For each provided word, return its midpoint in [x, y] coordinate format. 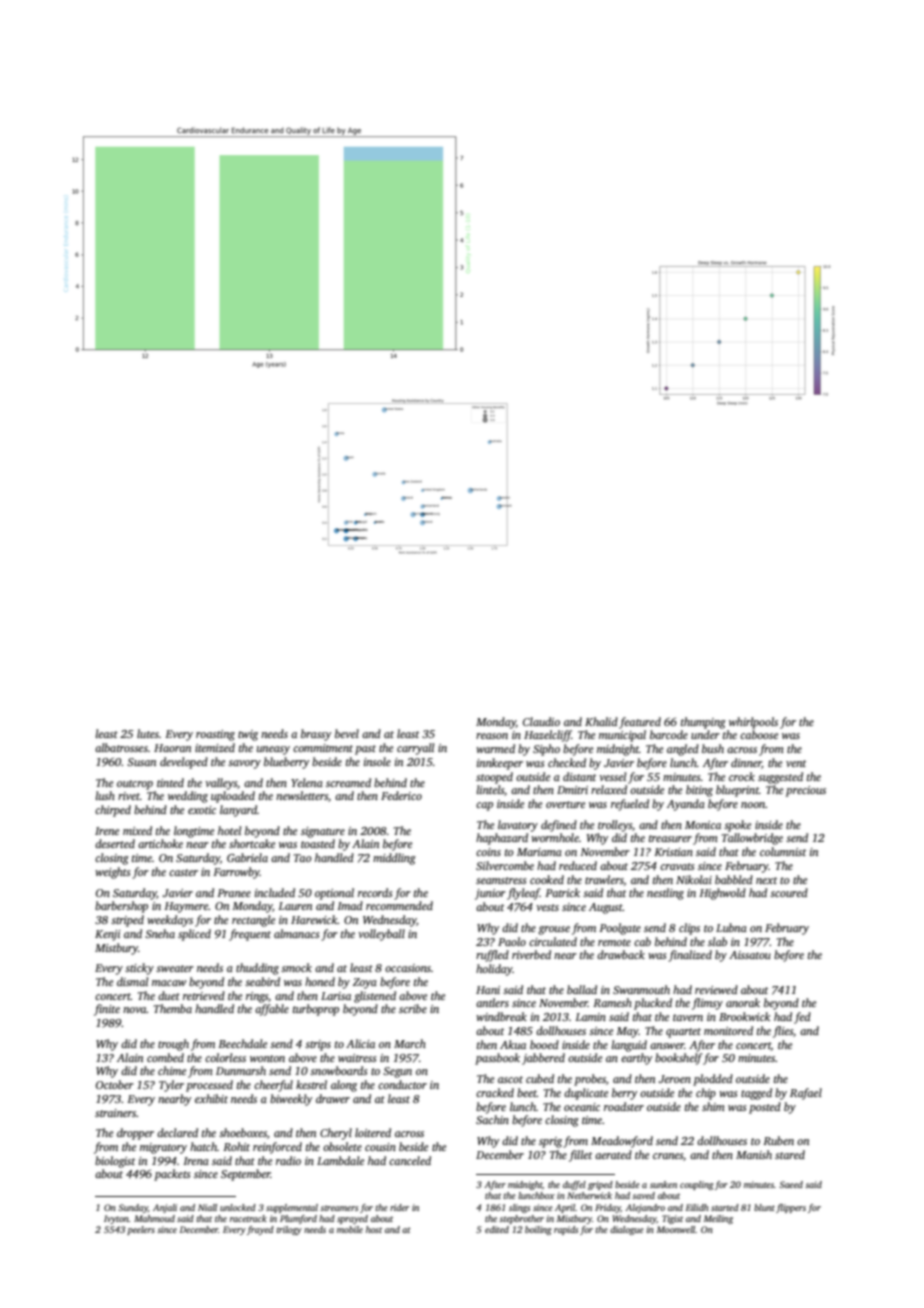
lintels [490, 789]
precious [806, 791]
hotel [229, 830]
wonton [267, 1058]
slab [717, 941]
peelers [141, 1230]
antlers [492, 1002]
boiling [538, 1230]
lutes [148, 733]
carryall [415, 749]
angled [683, 750]
